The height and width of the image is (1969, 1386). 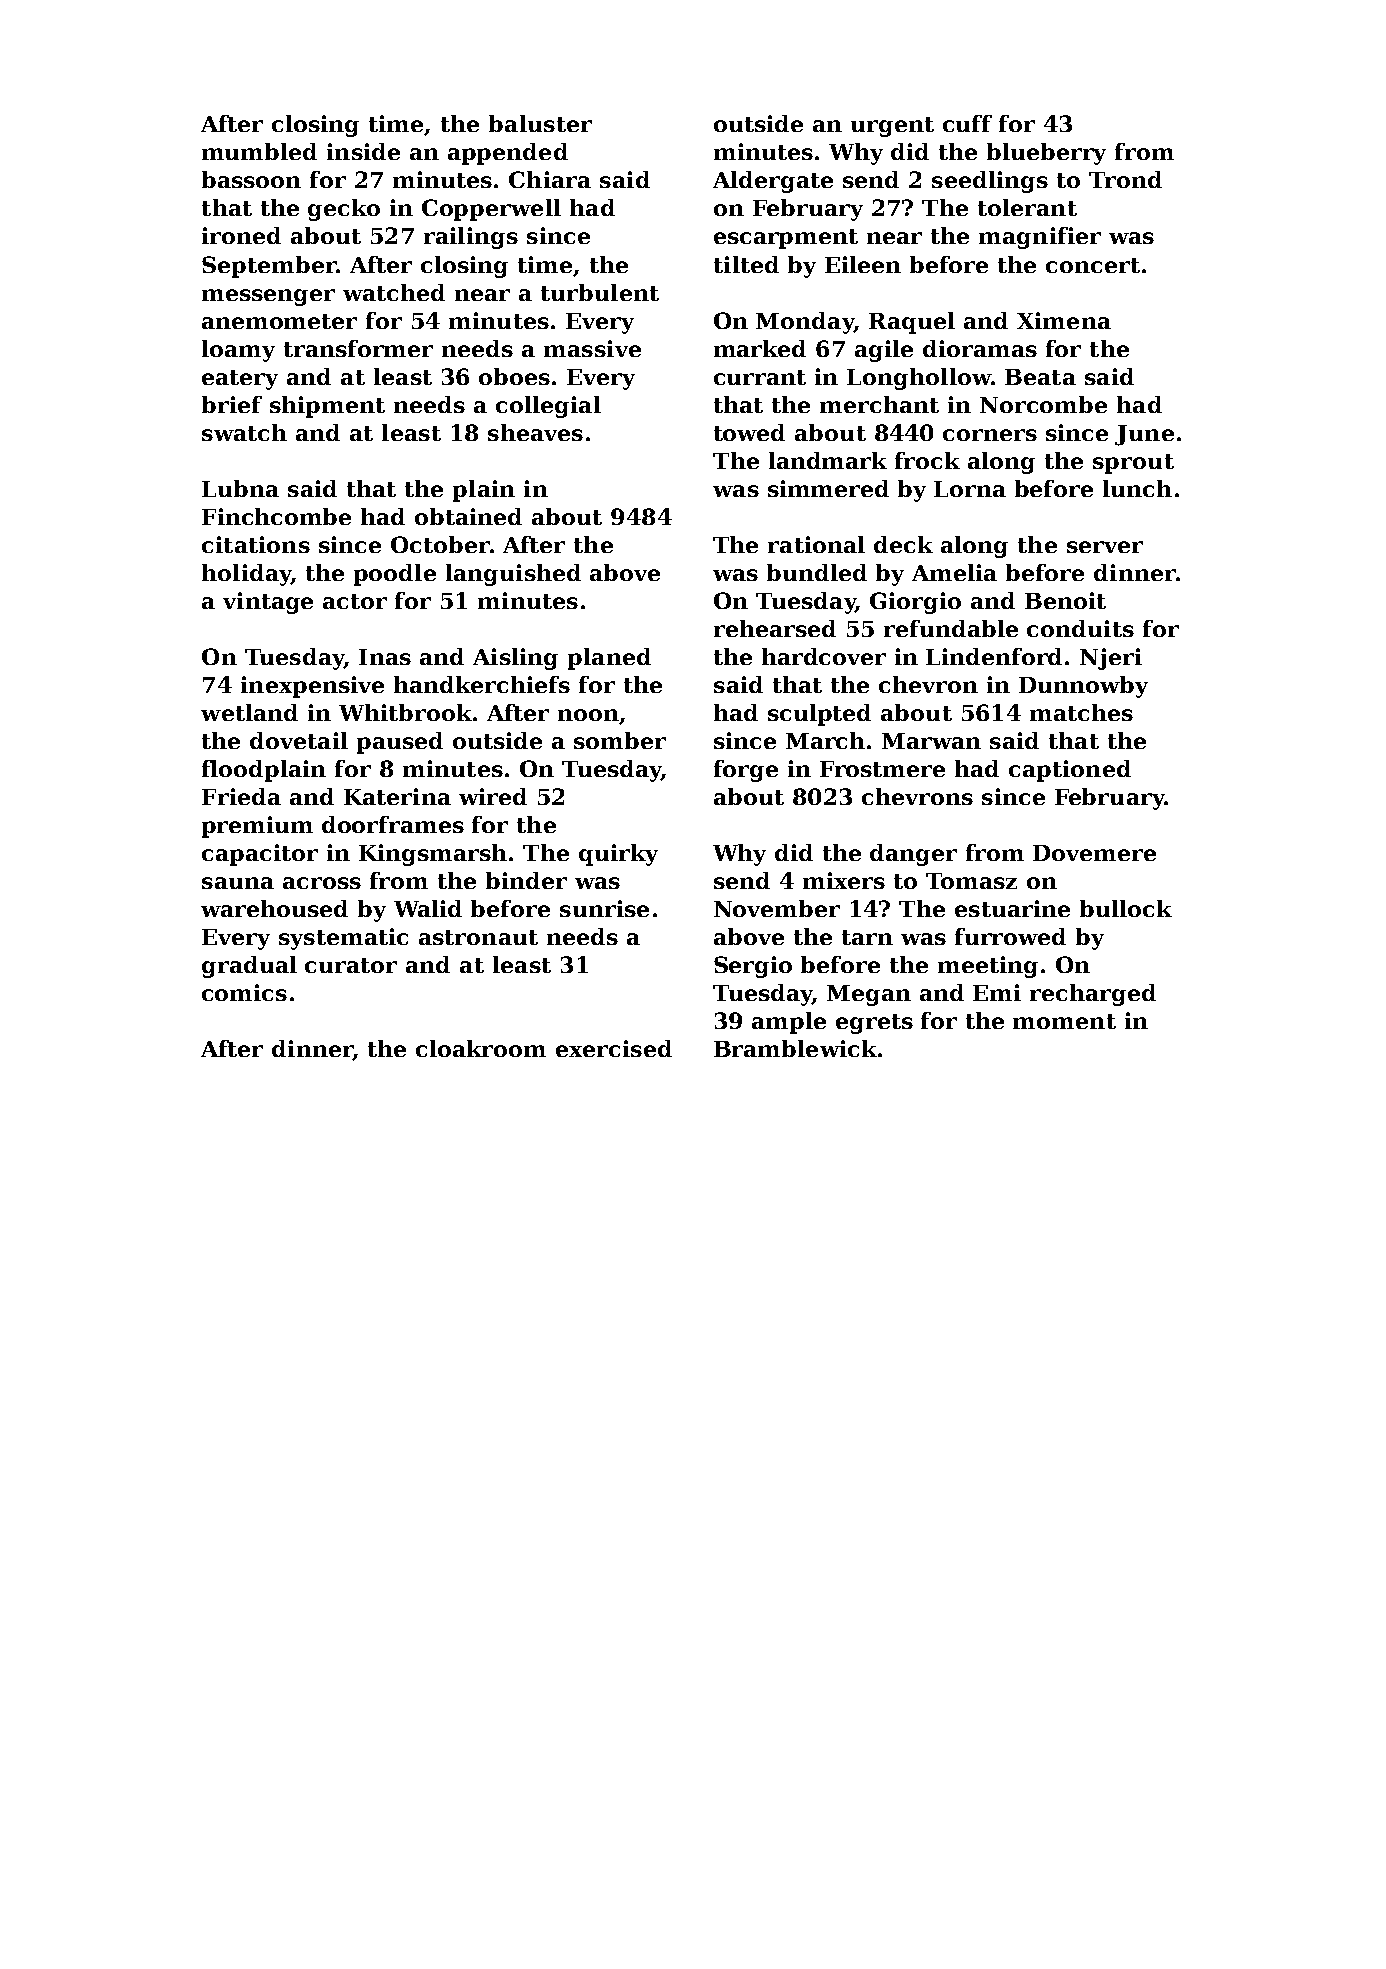 I want to click on comics, so click(x=244, y=992).
